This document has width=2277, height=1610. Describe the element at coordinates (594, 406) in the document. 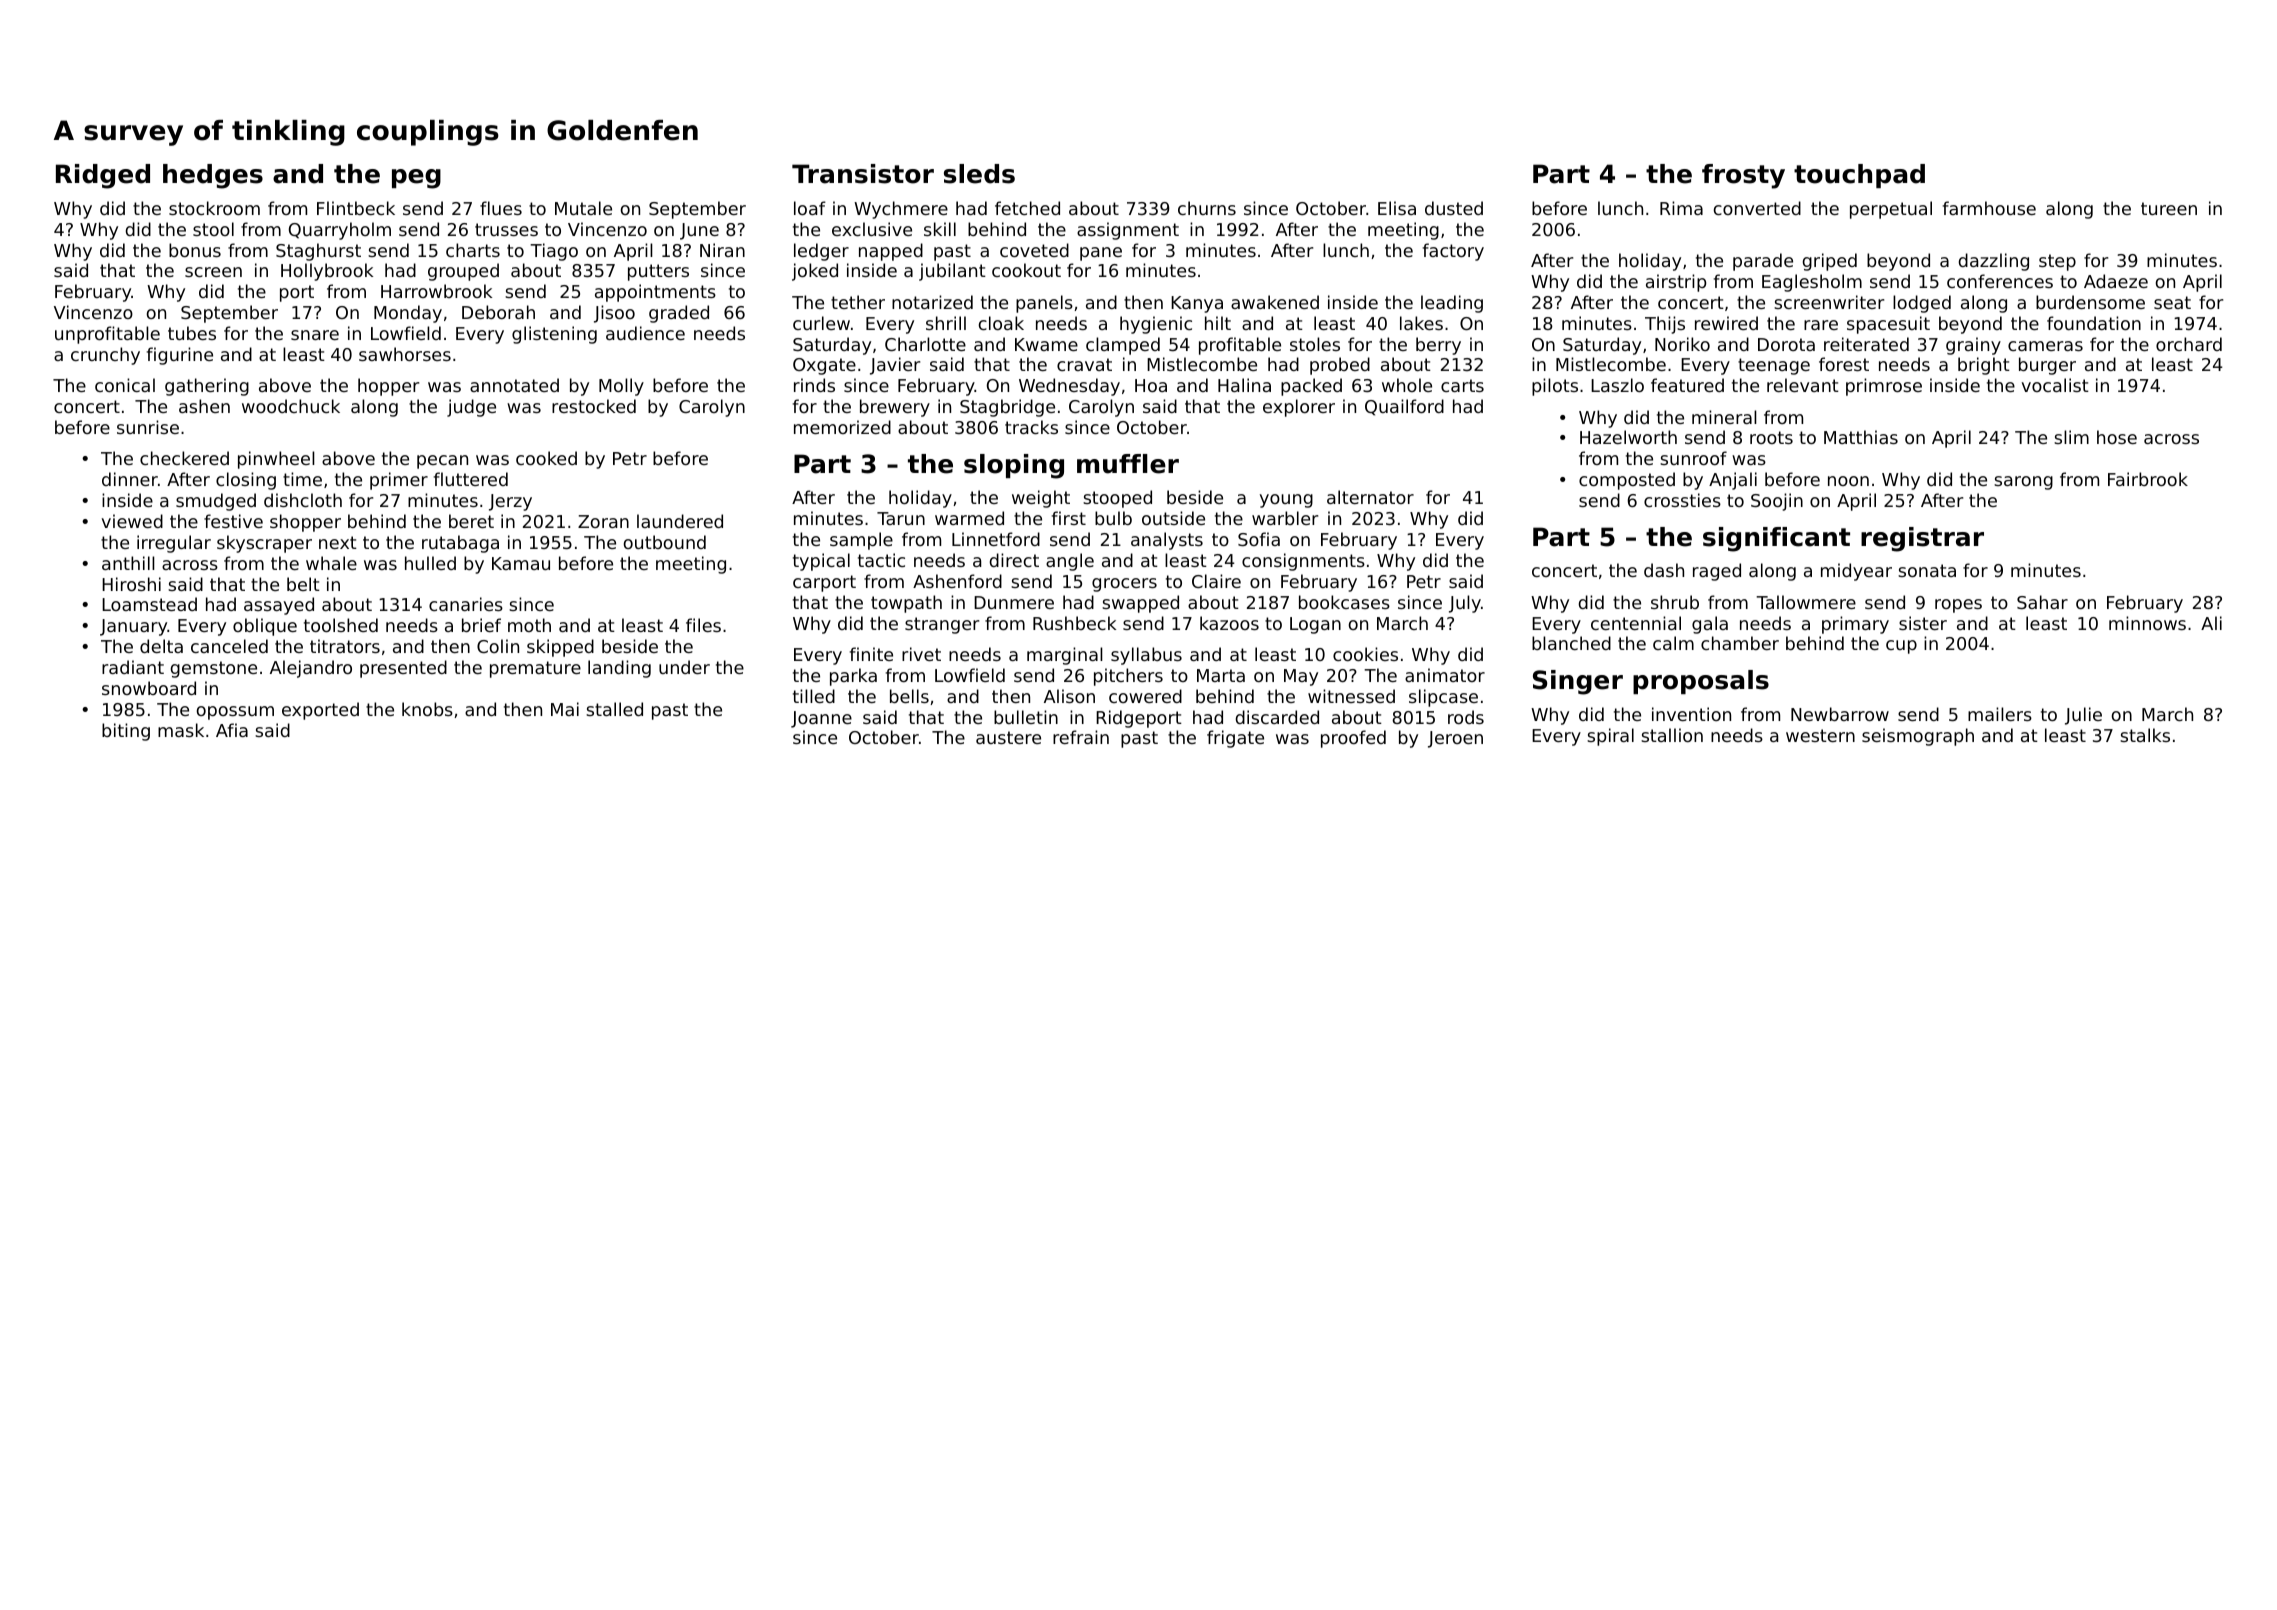

I see `restocked` at that location.
